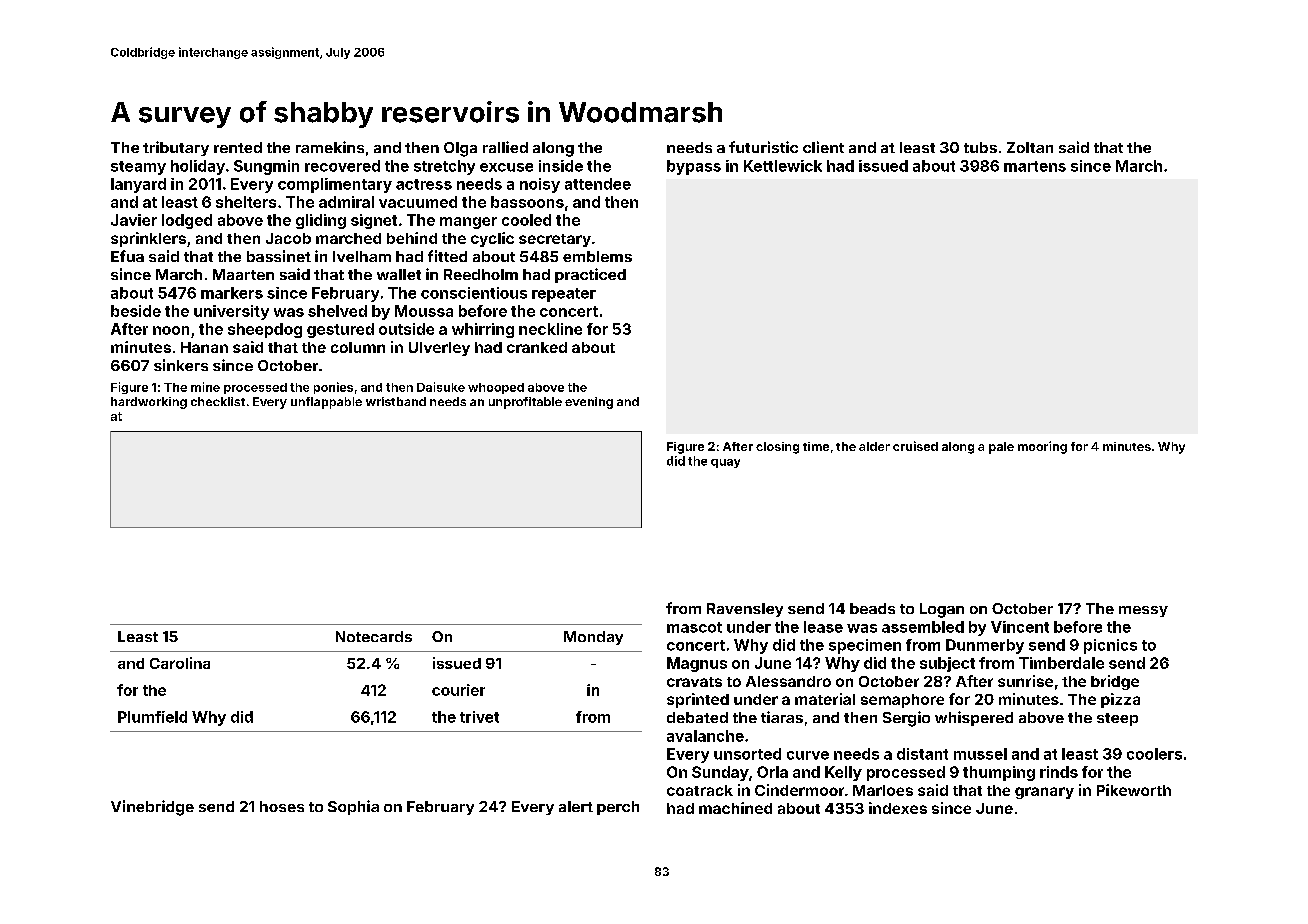 This screenshot has width=1308, height=924. Describe the element at coordinates (985, 646) in the screenshot. I see `Dunmerby` at that location.
